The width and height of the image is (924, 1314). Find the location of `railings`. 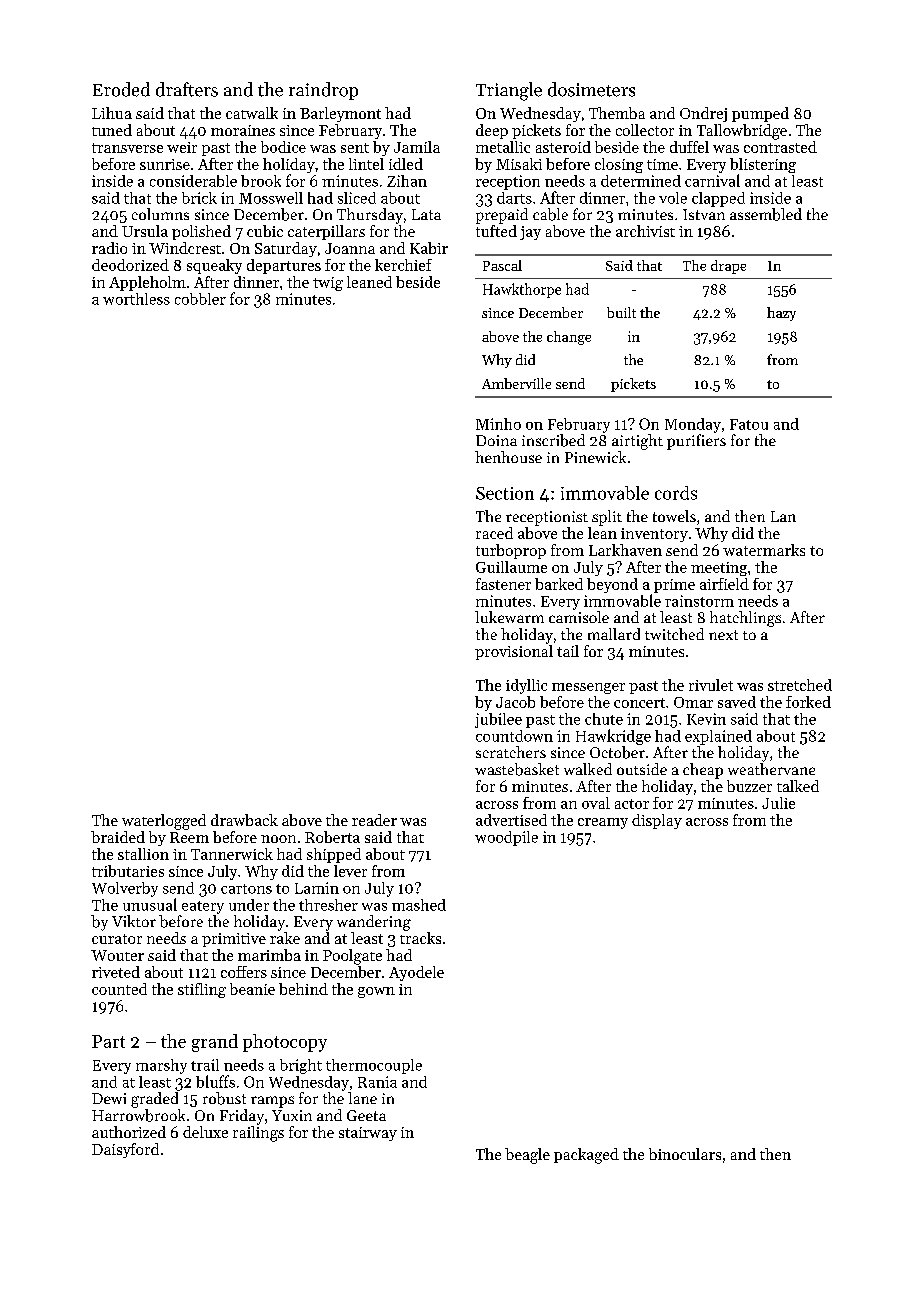

railings is located at coordinates (258, 1134).
